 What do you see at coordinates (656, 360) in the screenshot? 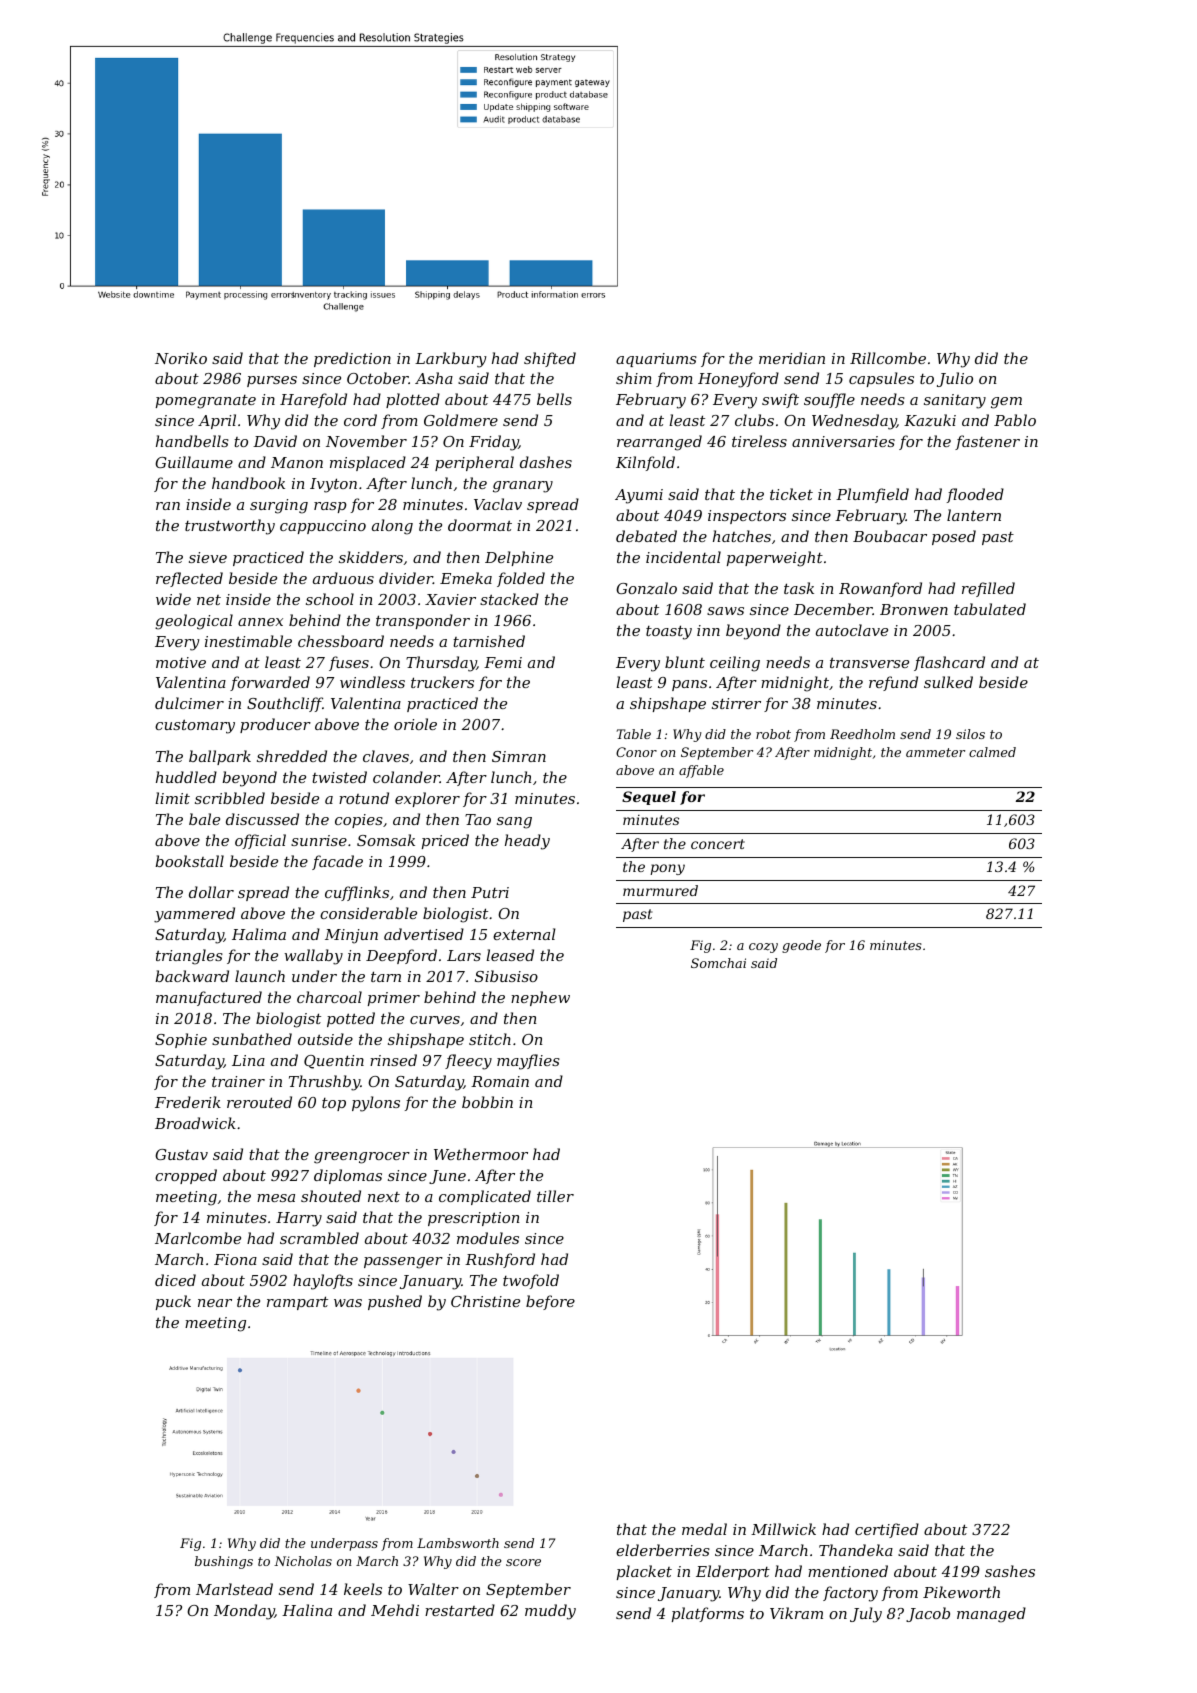
I see `aquariums` at bounding box center [656, 360].
